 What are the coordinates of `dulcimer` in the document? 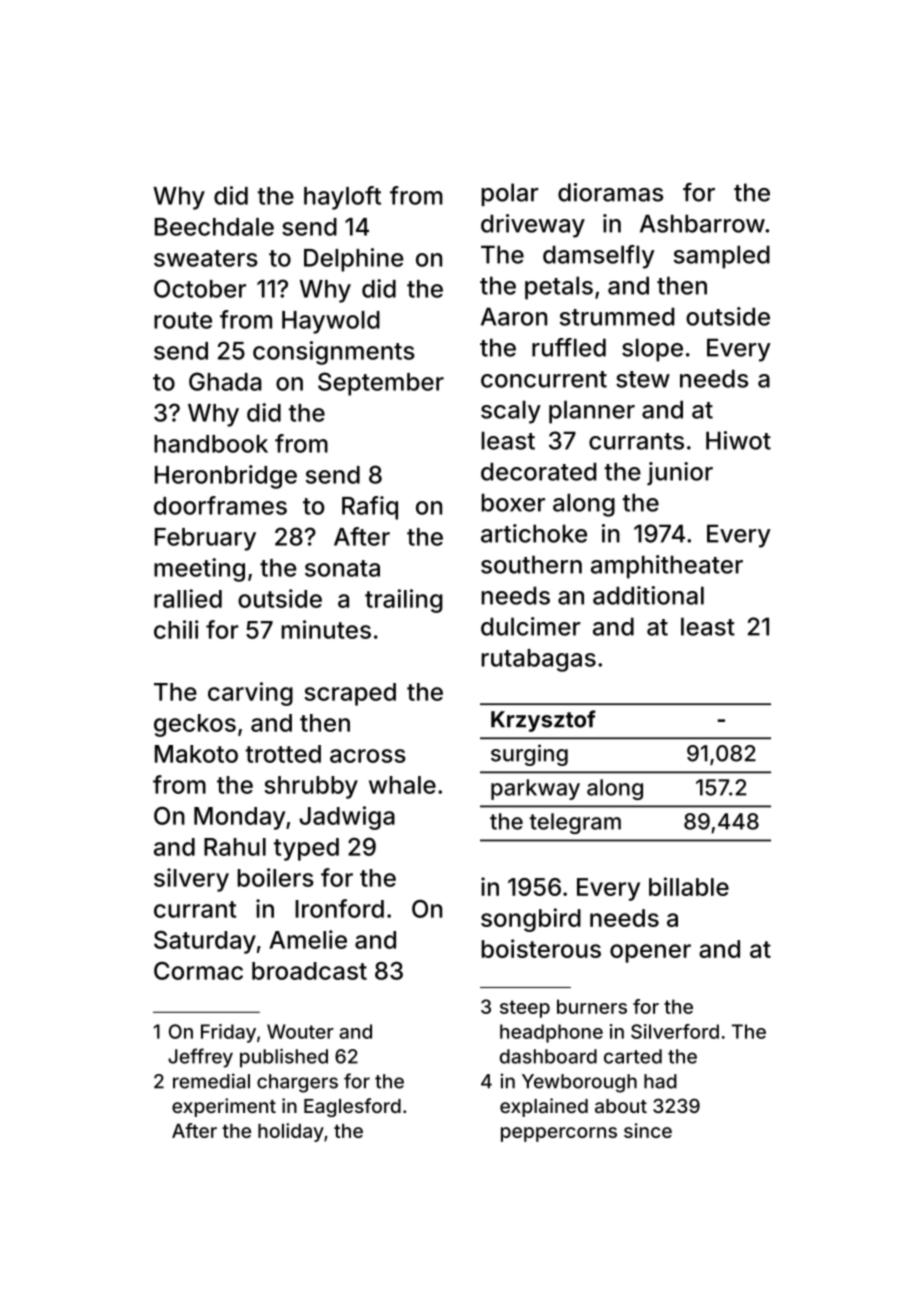 It's located at (530, 626).
